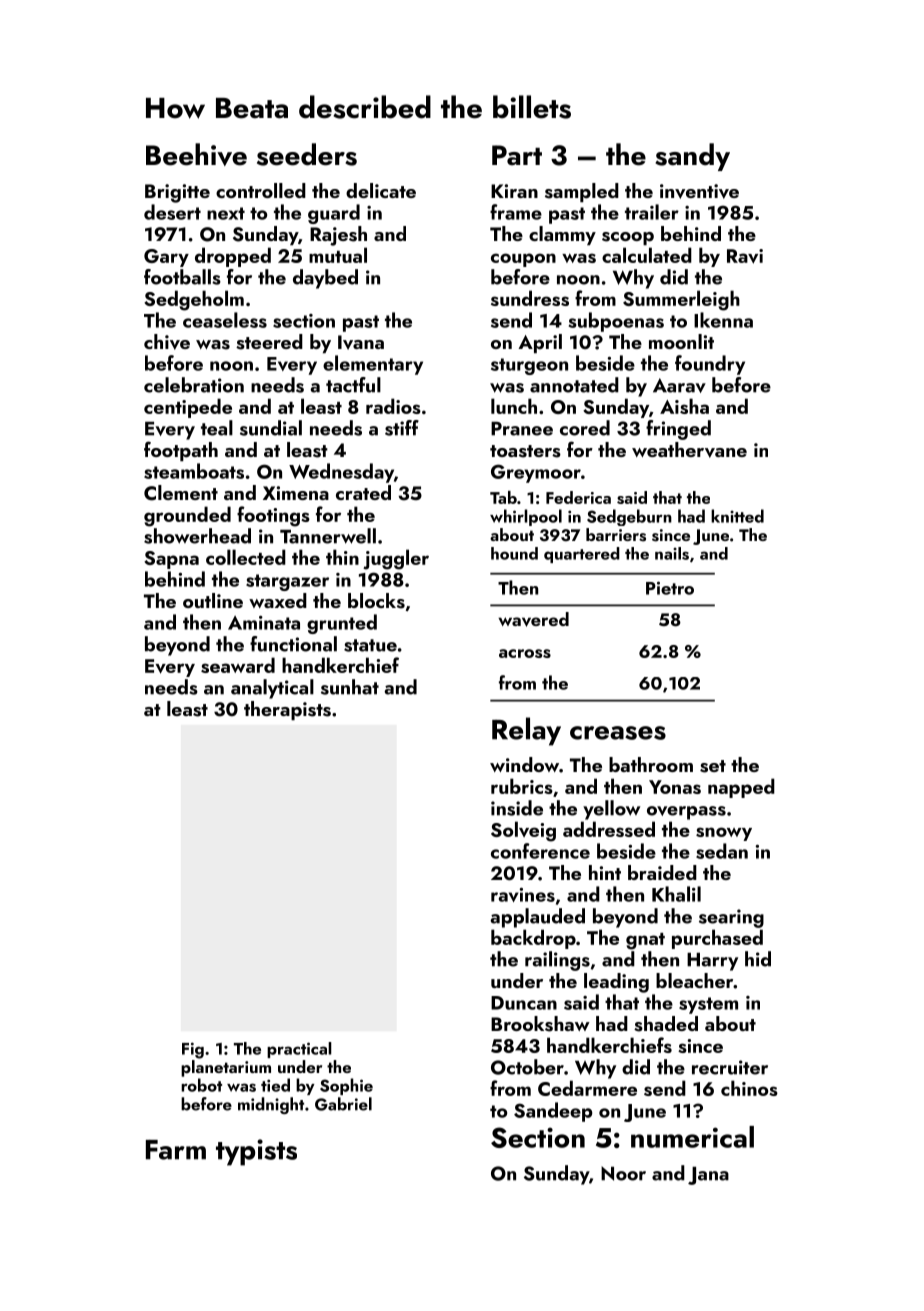  I want to click on centipede, so click(188, 408).
